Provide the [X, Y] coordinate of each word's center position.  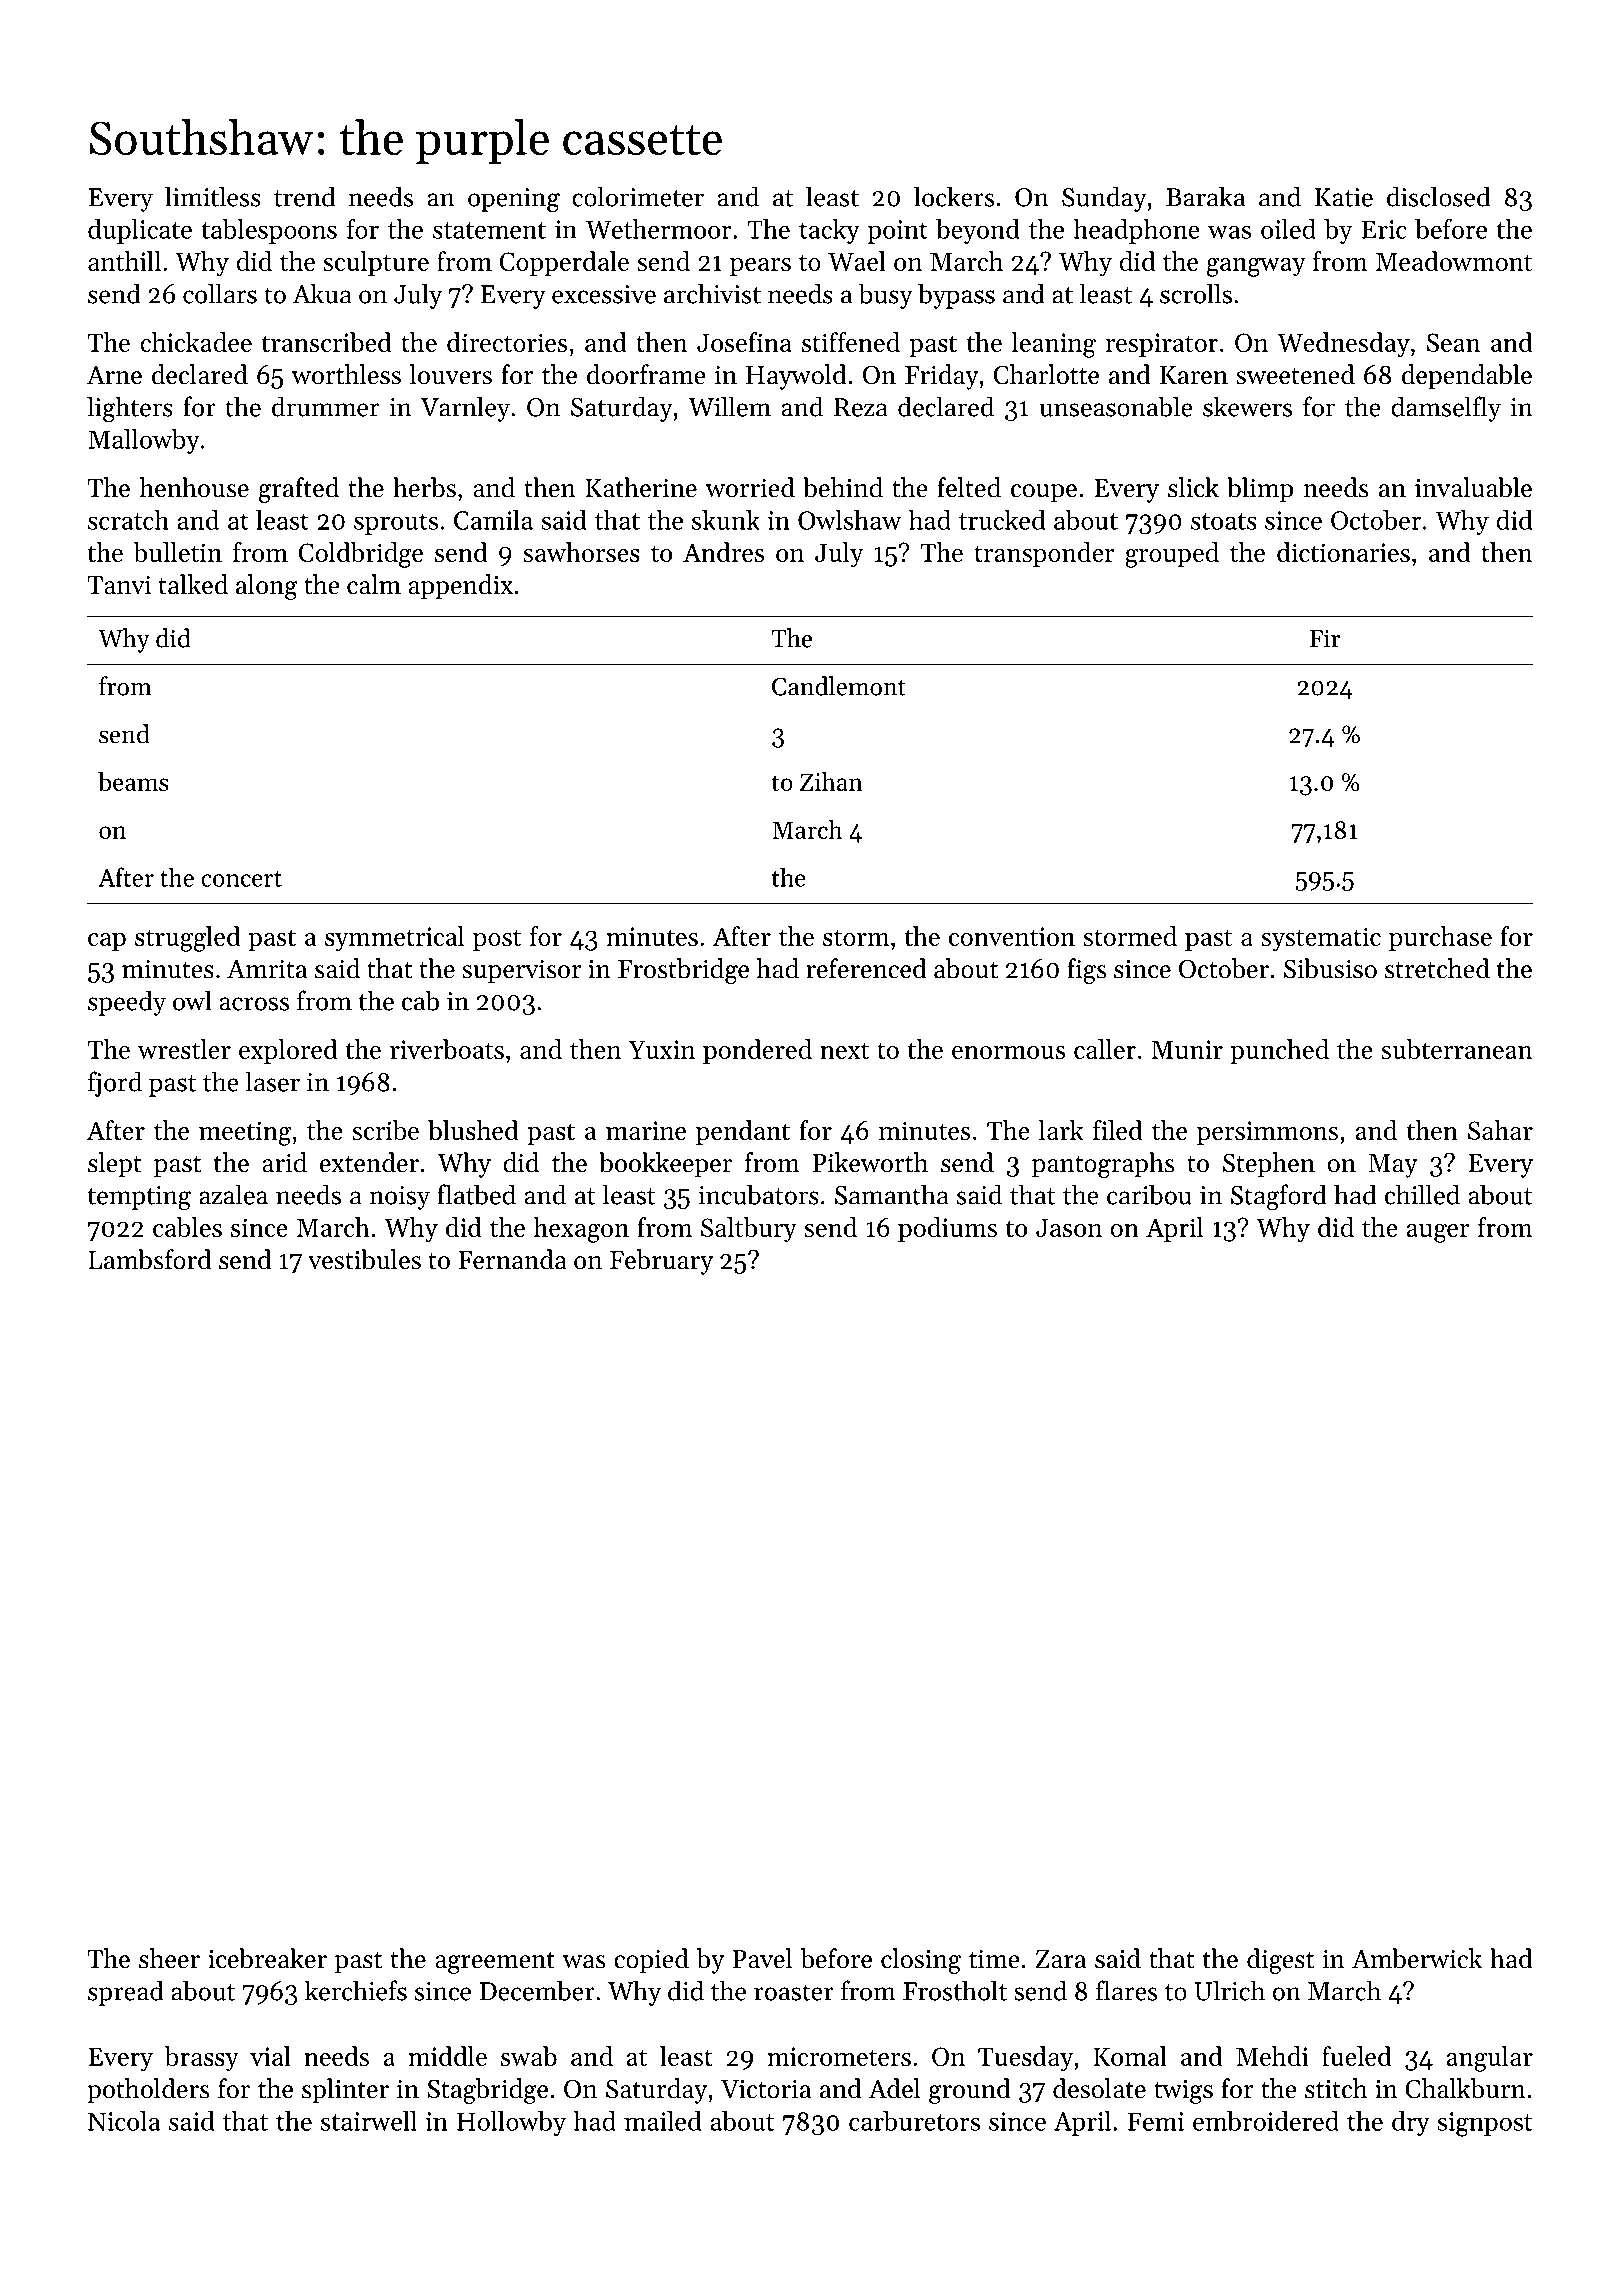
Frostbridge [683, 971]
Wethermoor [659, 229]
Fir [1325, 638]
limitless [213, 196]
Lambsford [150, 1259]
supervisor [521, 972]
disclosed [1439, 196]
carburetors [914, 2121]
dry [1411, 2123]
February [661, 1262]
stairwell [369, 2121]
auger [1438, 1233]
